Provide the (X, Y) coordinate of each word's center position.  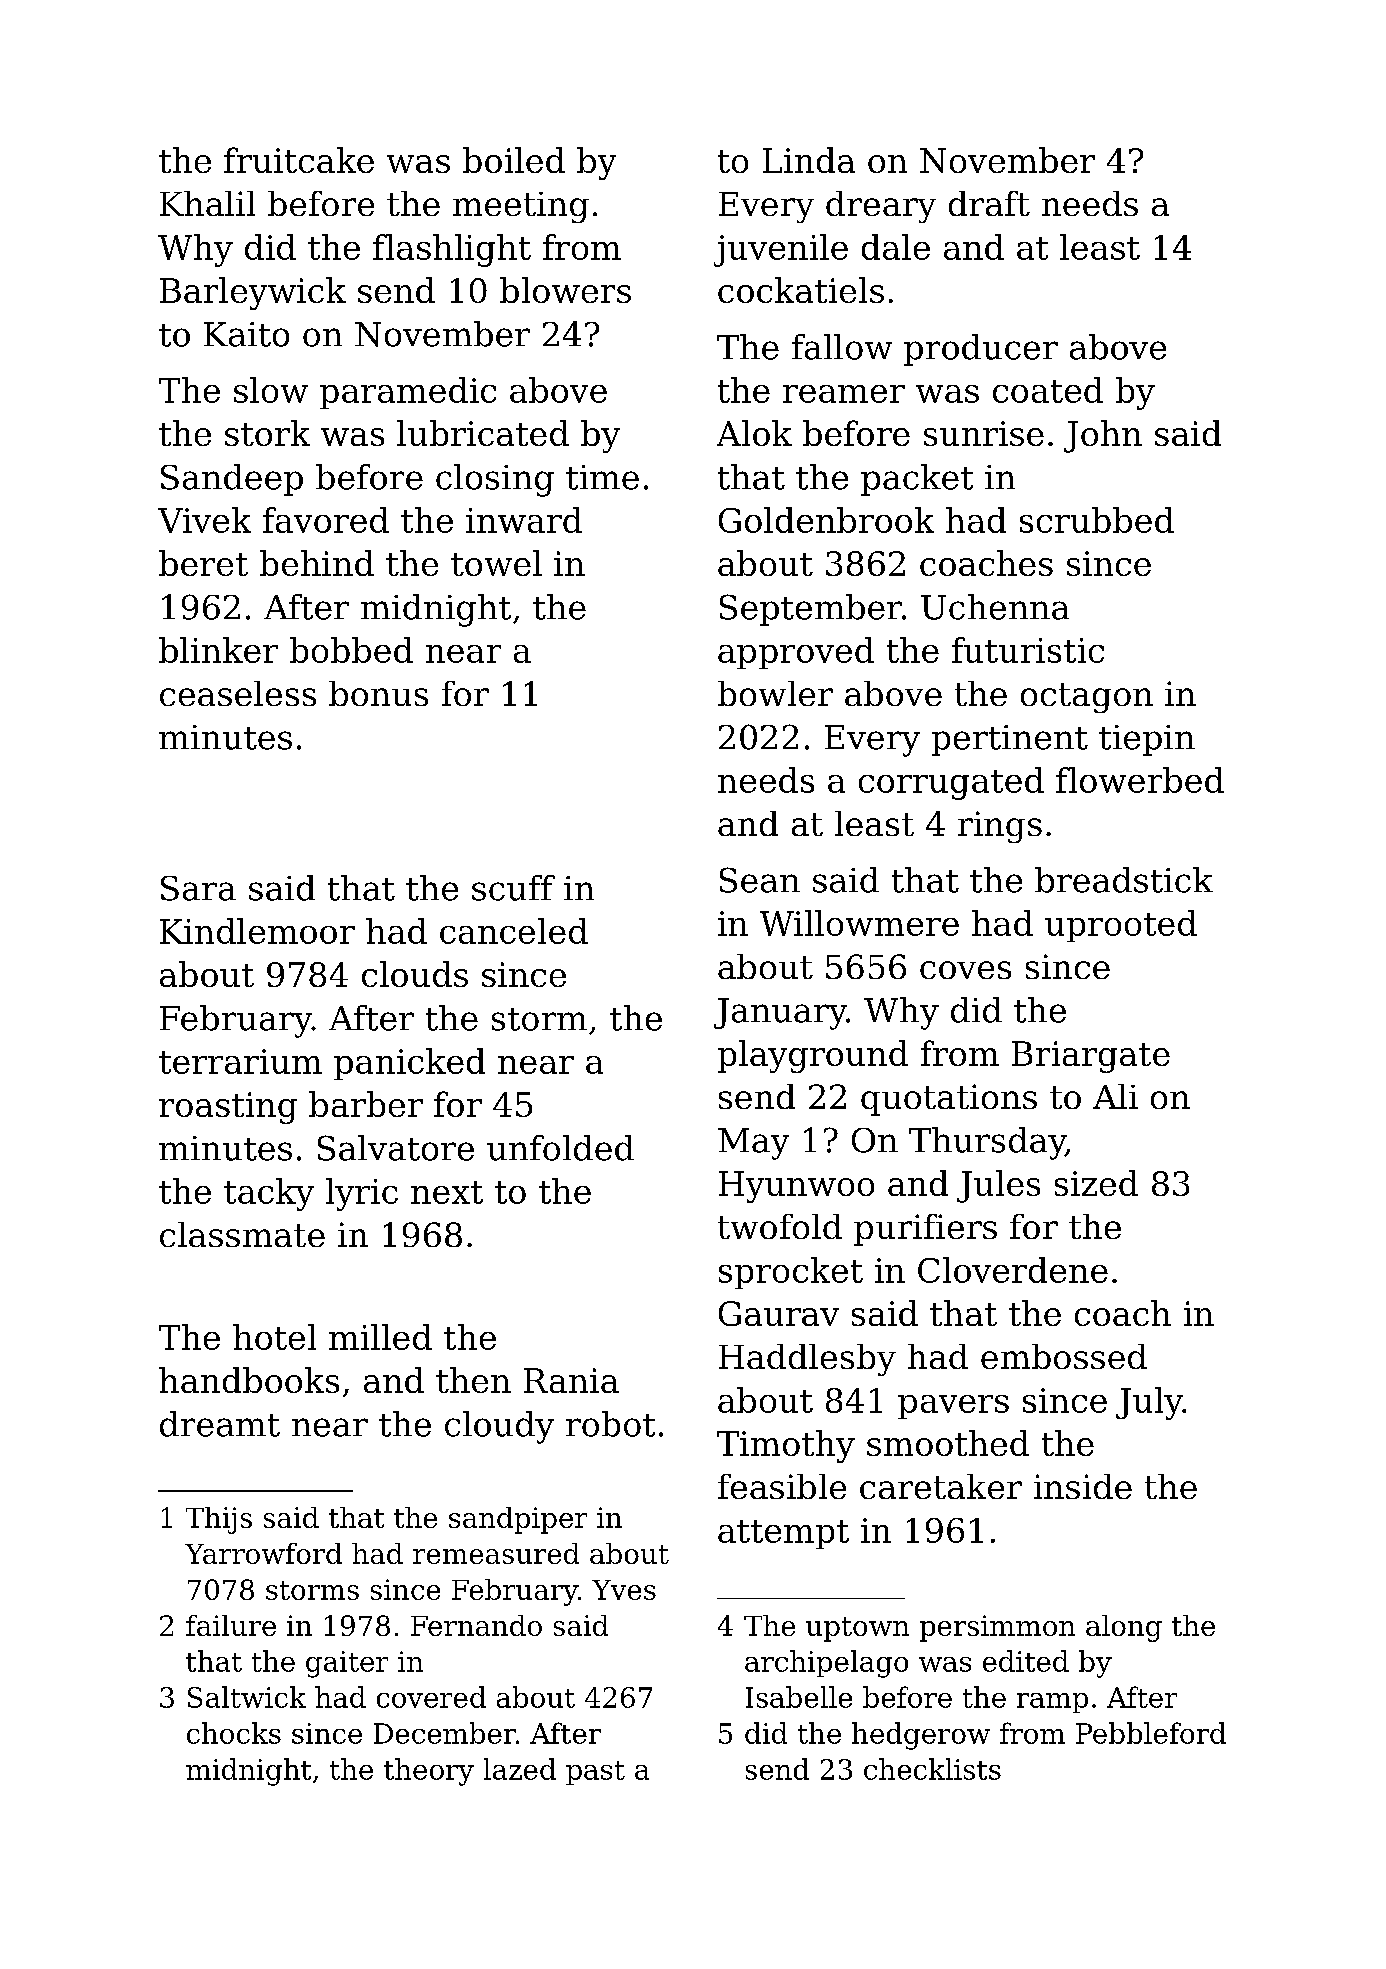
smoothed (948, 1443)
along (1124, 1628)
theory (429, 1772)
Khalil (207, 203)
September (811, 610)
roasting (228, 1108)
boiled (514, 160)
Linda (809, 160)
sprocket (791, 1273)
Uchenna (995, 607)
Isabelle (799, 1697)
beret (203, 563)
